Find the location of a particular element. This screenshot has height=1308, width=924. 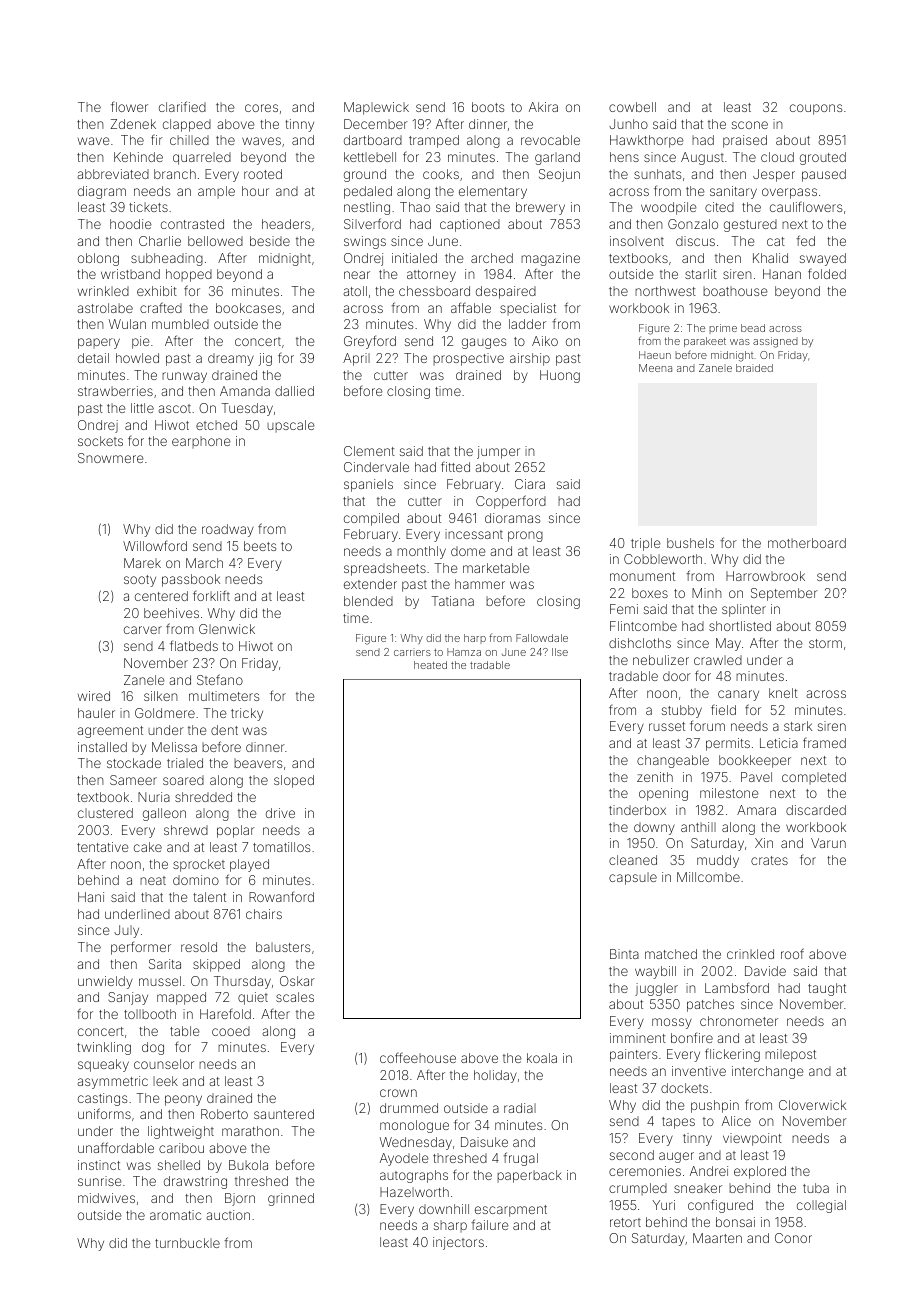

Sameer is located at coordinates (133, 780).
